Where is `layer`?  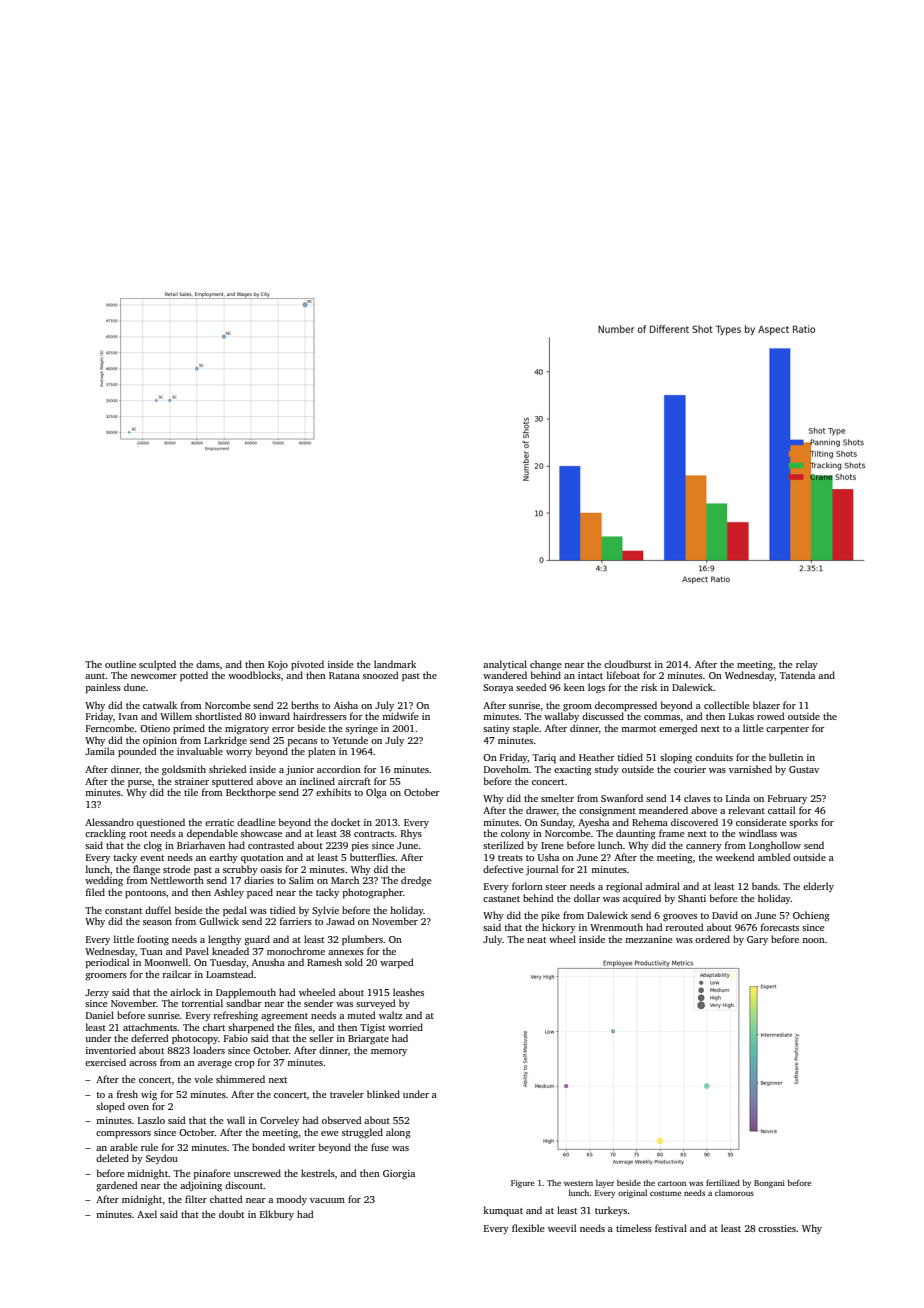 layer is located at coordinates (605, 1184).
